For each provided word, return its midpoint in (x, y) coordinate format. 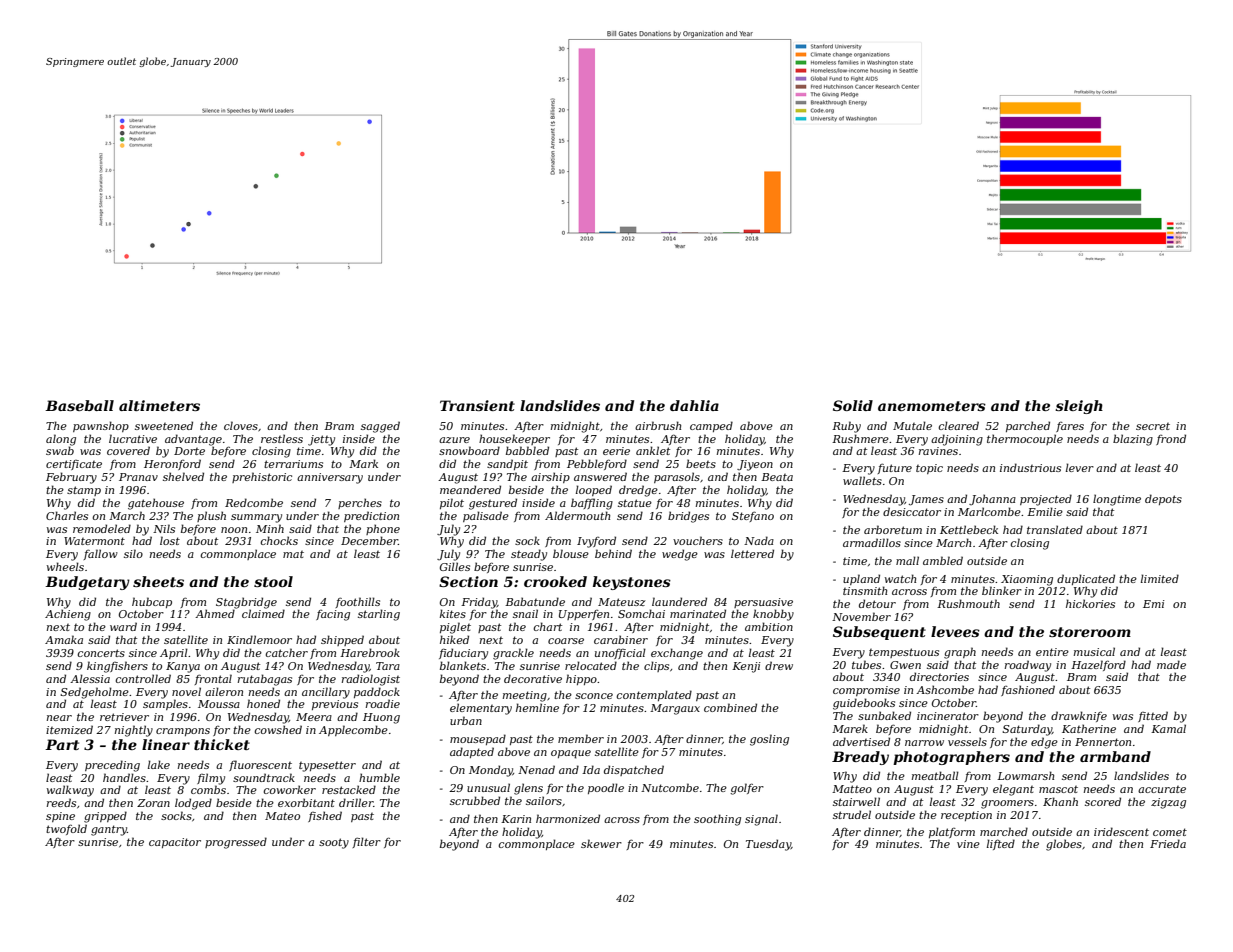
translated (1055, 529)
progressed (236, 843)
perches (360, 503)
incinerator (948, 716)
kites (453, 613)
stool (273, 581)
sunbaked (884, 715)
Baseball (79, 405)
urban (466, 720)
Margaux (675, 709)
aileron (224, 691)
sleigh (1079, 407)
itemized (69, 729)
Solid (853, 405)
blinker (1002, 590)
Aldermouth (577, 515)
